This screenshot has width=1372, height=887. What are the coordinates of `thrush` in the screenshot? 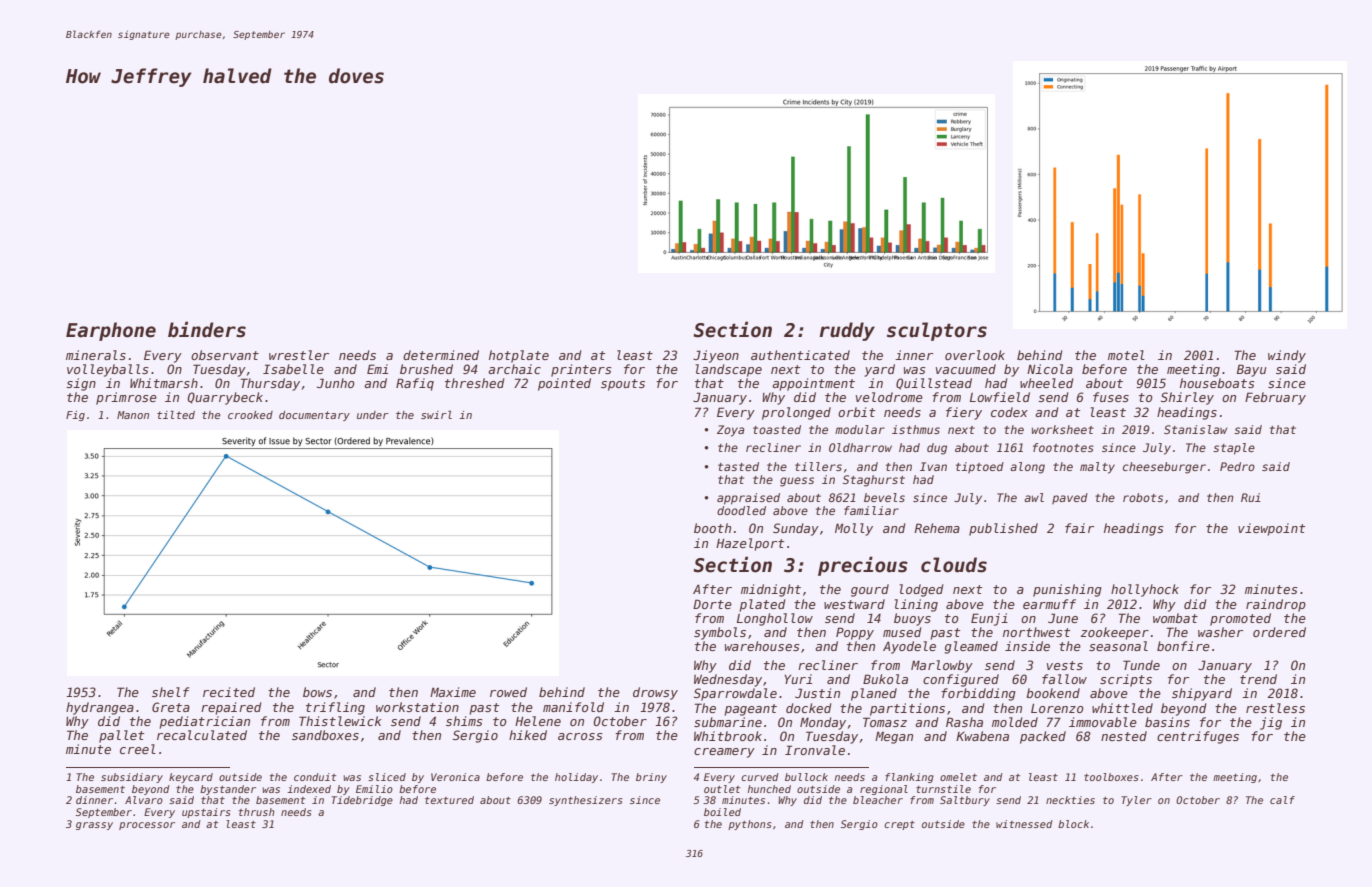 It's located at (257, 812).
